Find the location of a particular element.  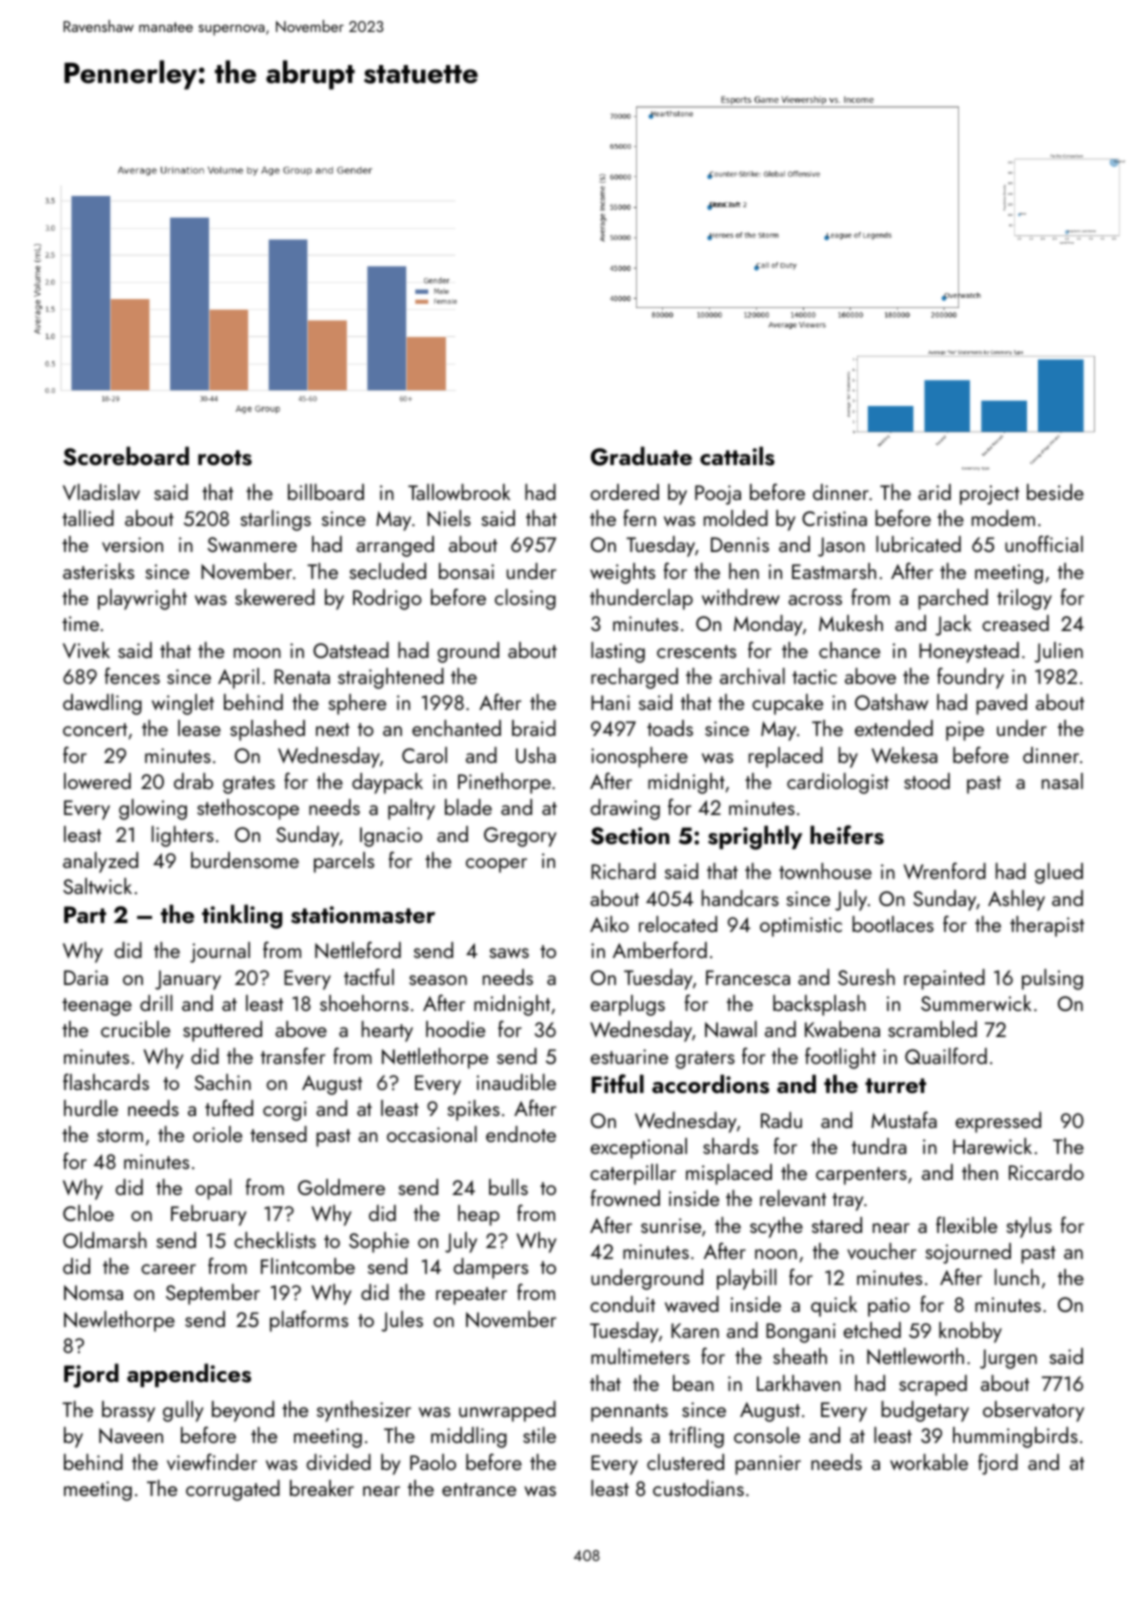

Julien is located at coordinates (1058, 652).
